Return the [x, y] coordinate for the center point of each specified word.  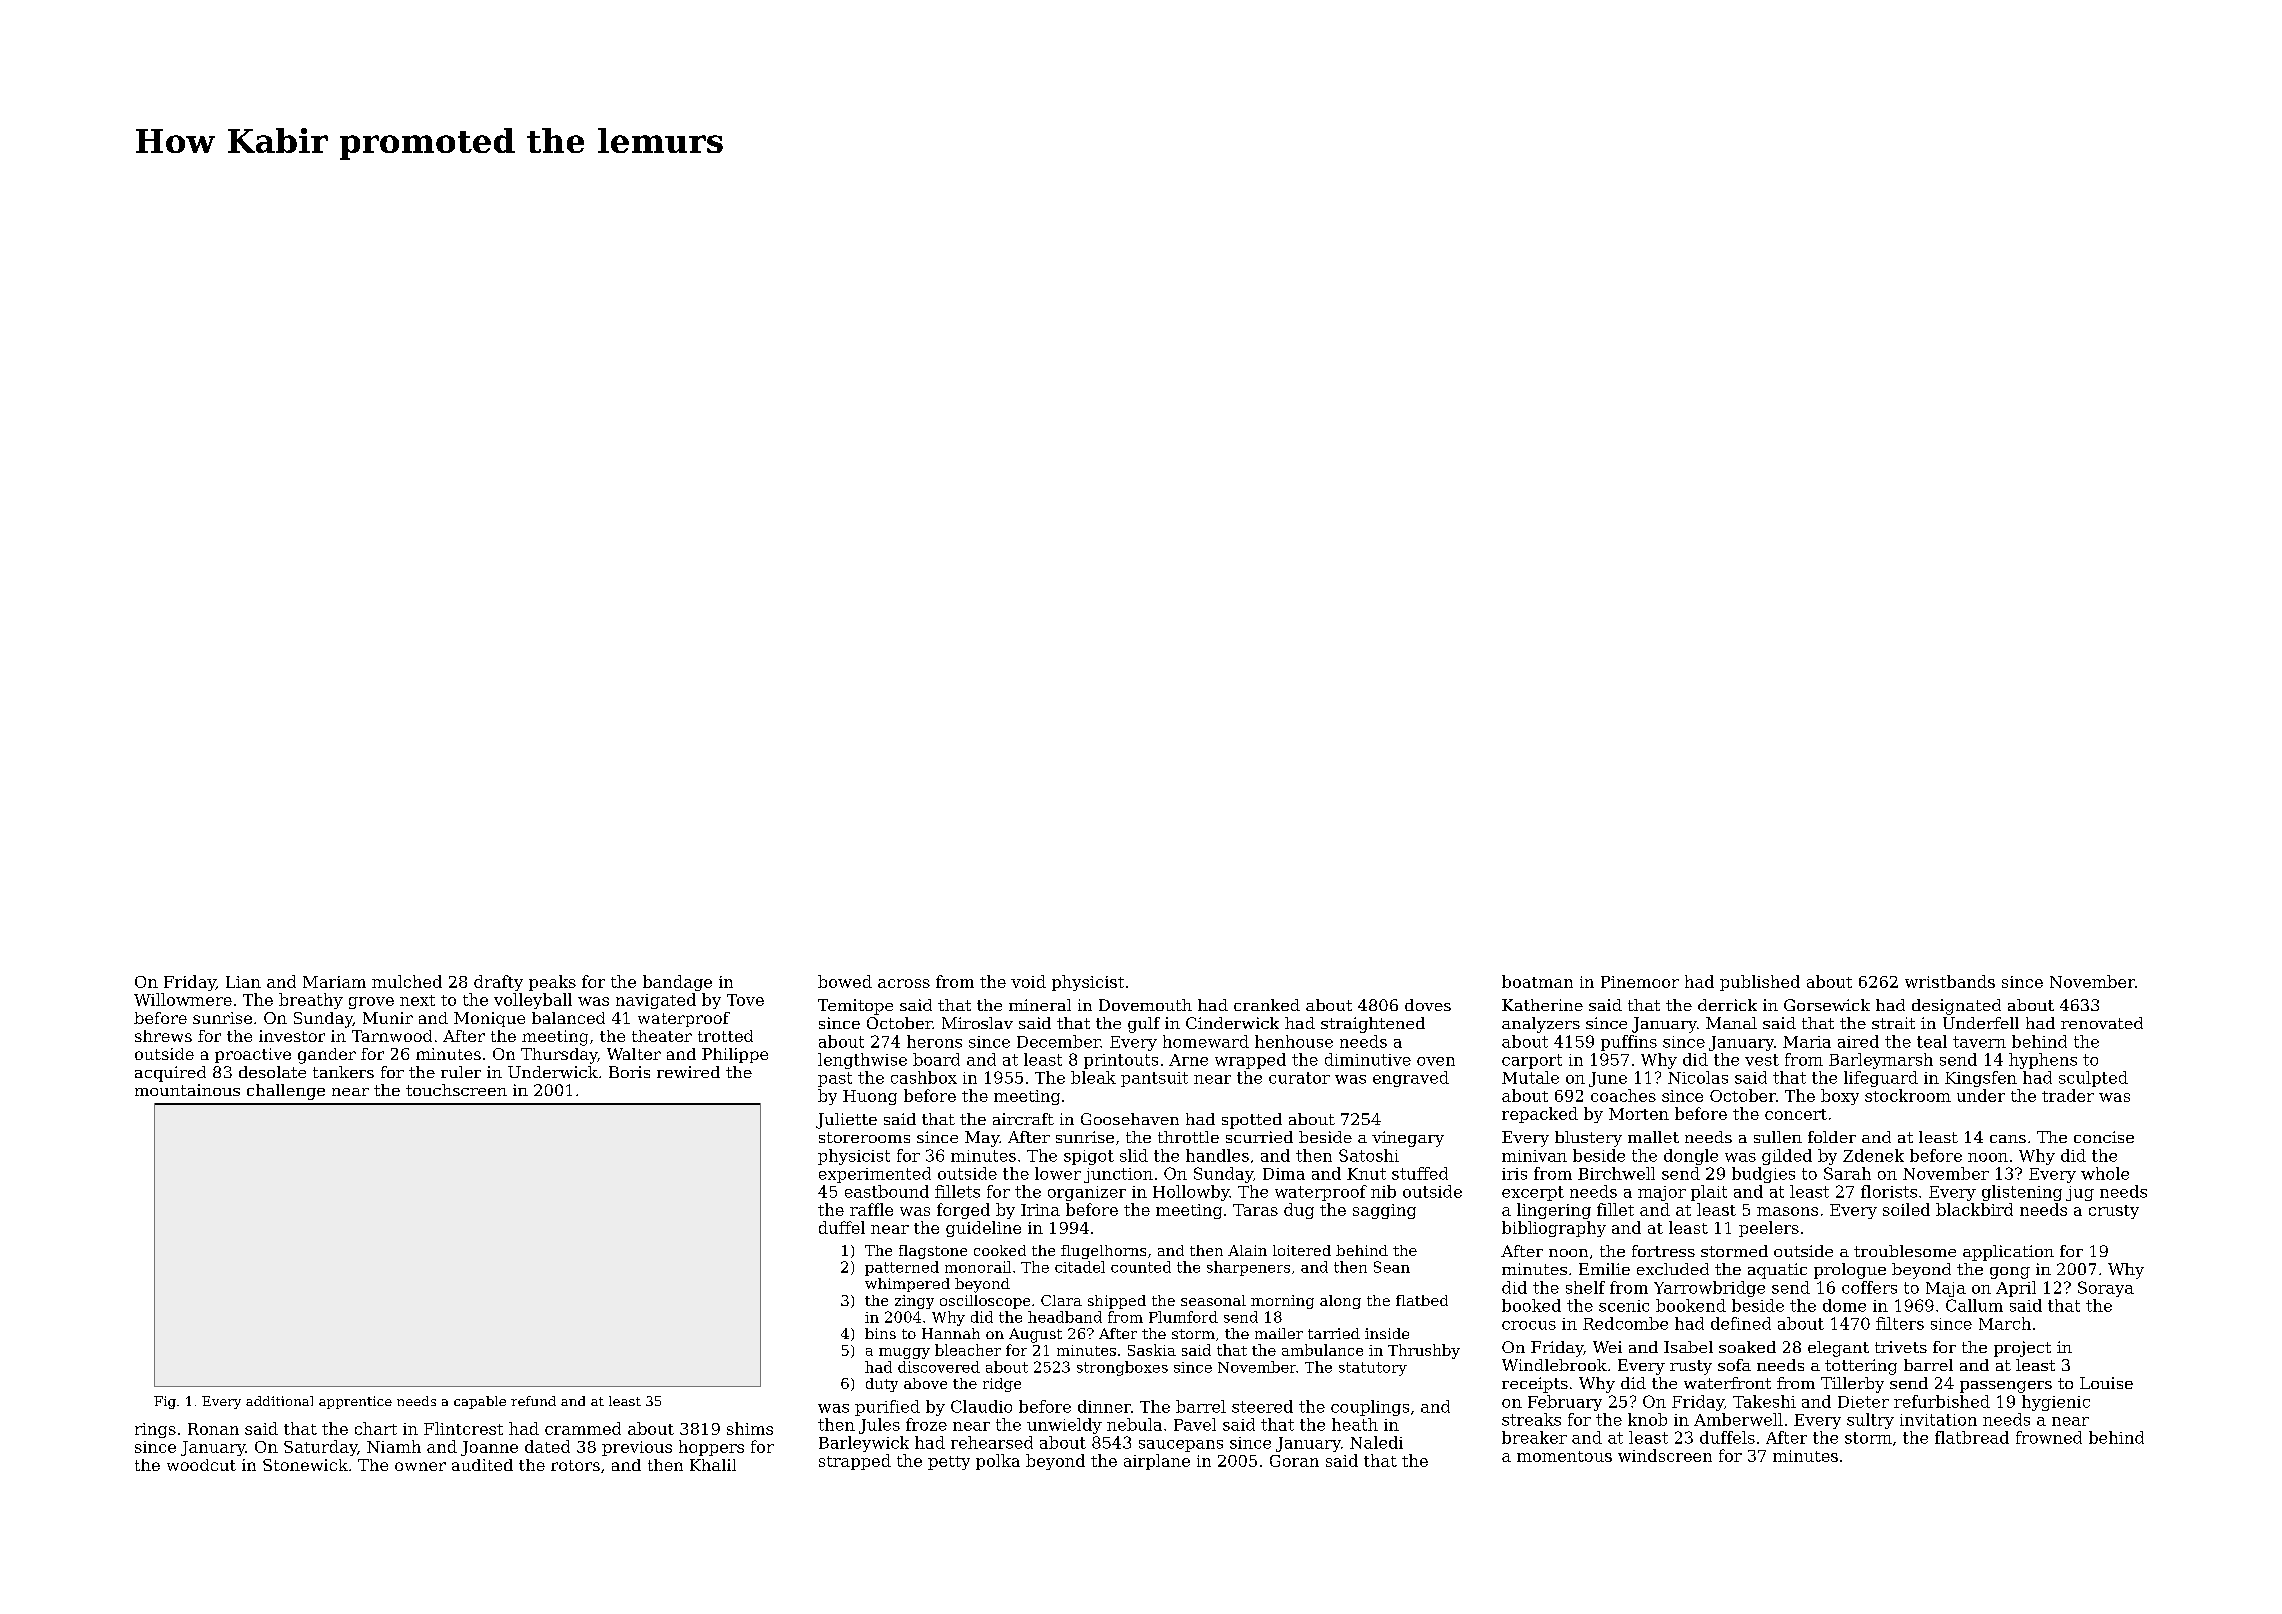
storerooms [864, 1137]
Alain [1247, 1250]
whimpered [907, 1285]
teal [1932, 1041]
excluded [1673, 1269]
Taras [1255, 1210]
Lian [243, 982]
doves [1428, 1005]
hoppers [711, 1448]
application [2008, 1253]
